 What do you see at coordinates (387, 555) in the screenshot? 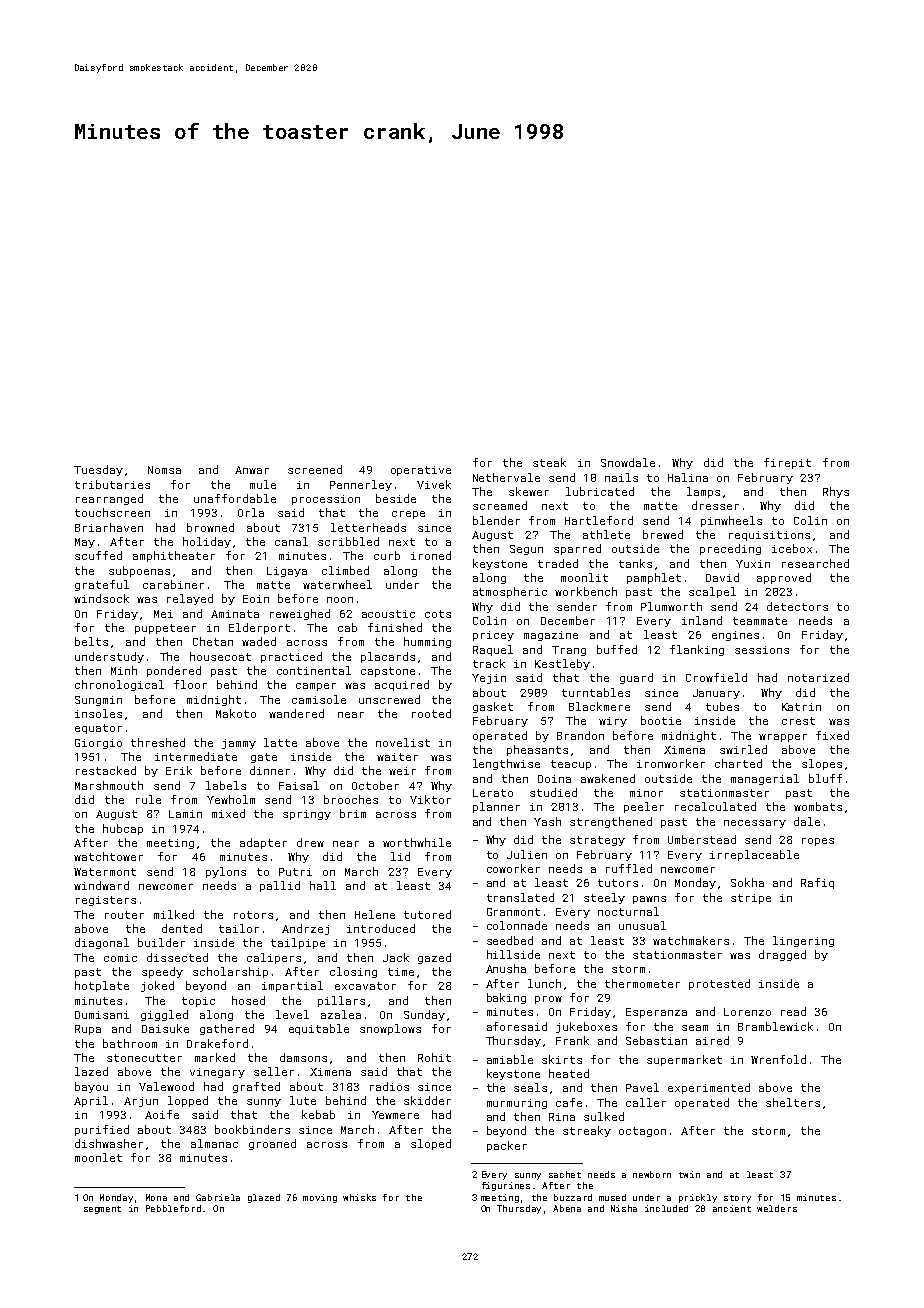
I see `curb` at bounding box center [387, 555].
